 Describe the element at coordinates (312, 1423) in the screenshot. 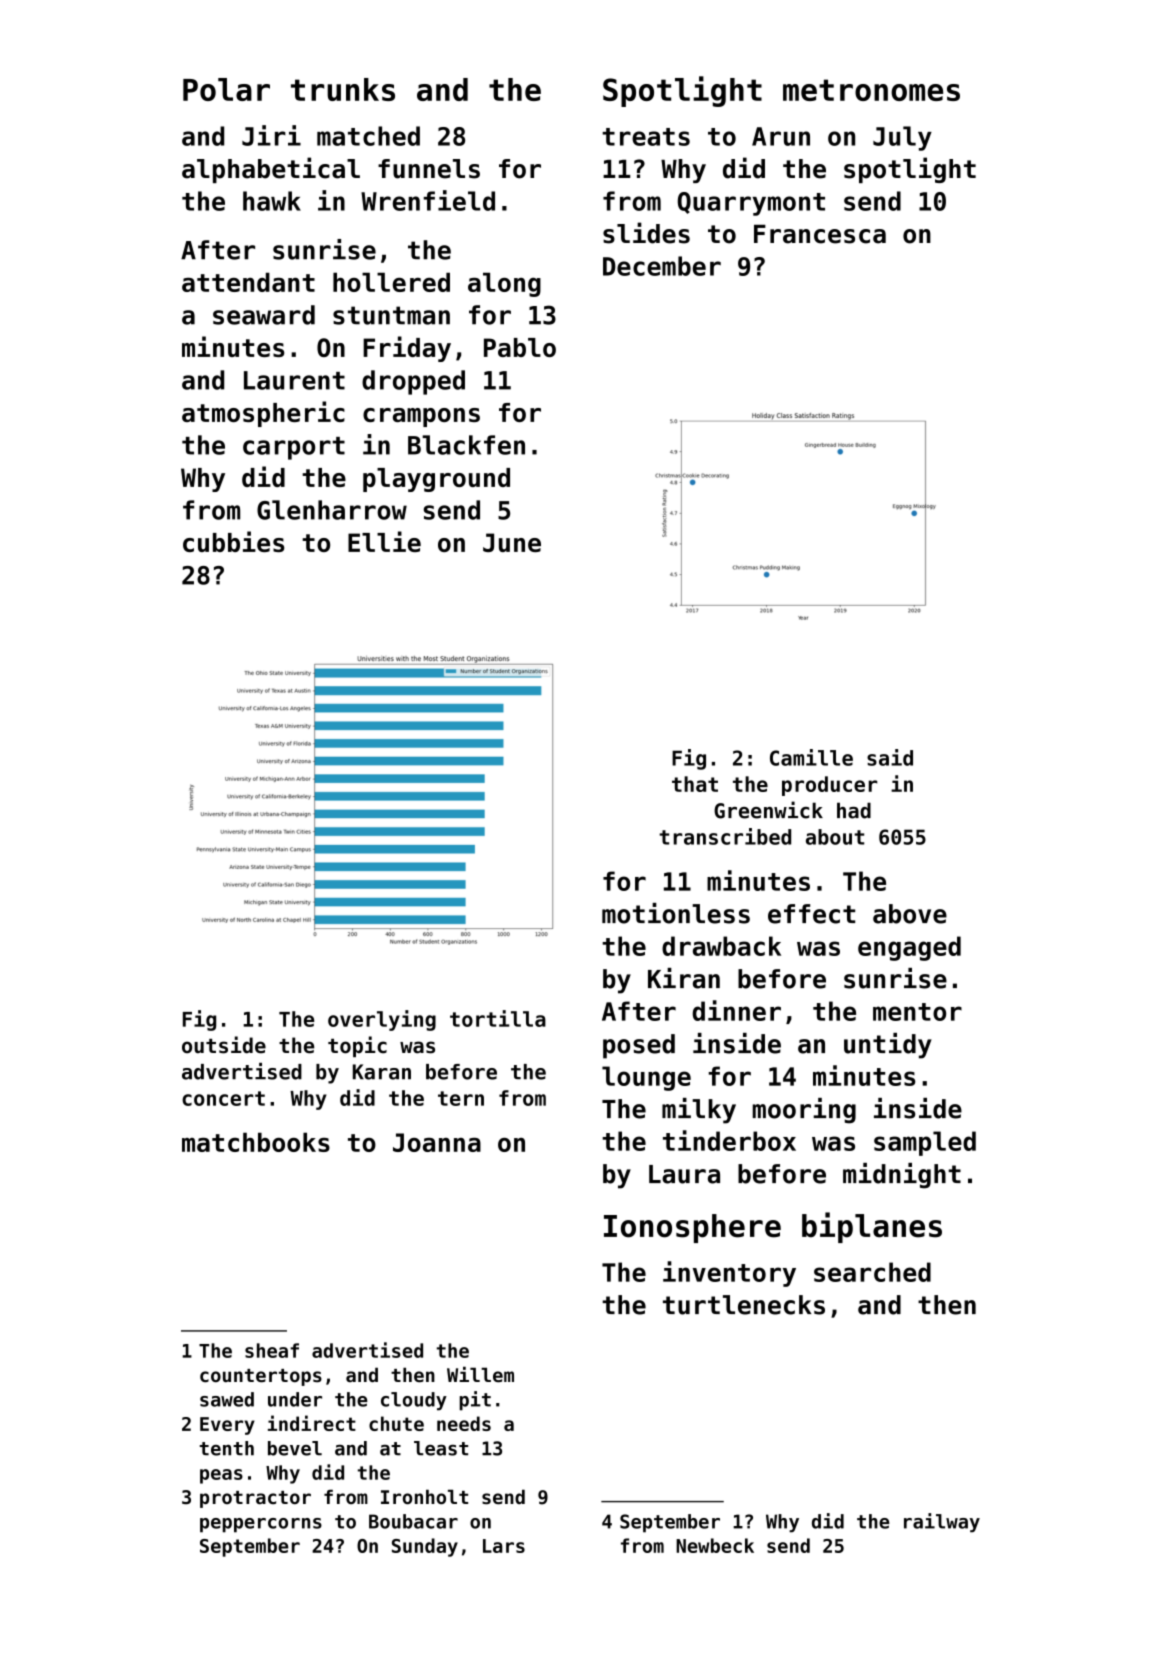

I see `indirect` at that location.
